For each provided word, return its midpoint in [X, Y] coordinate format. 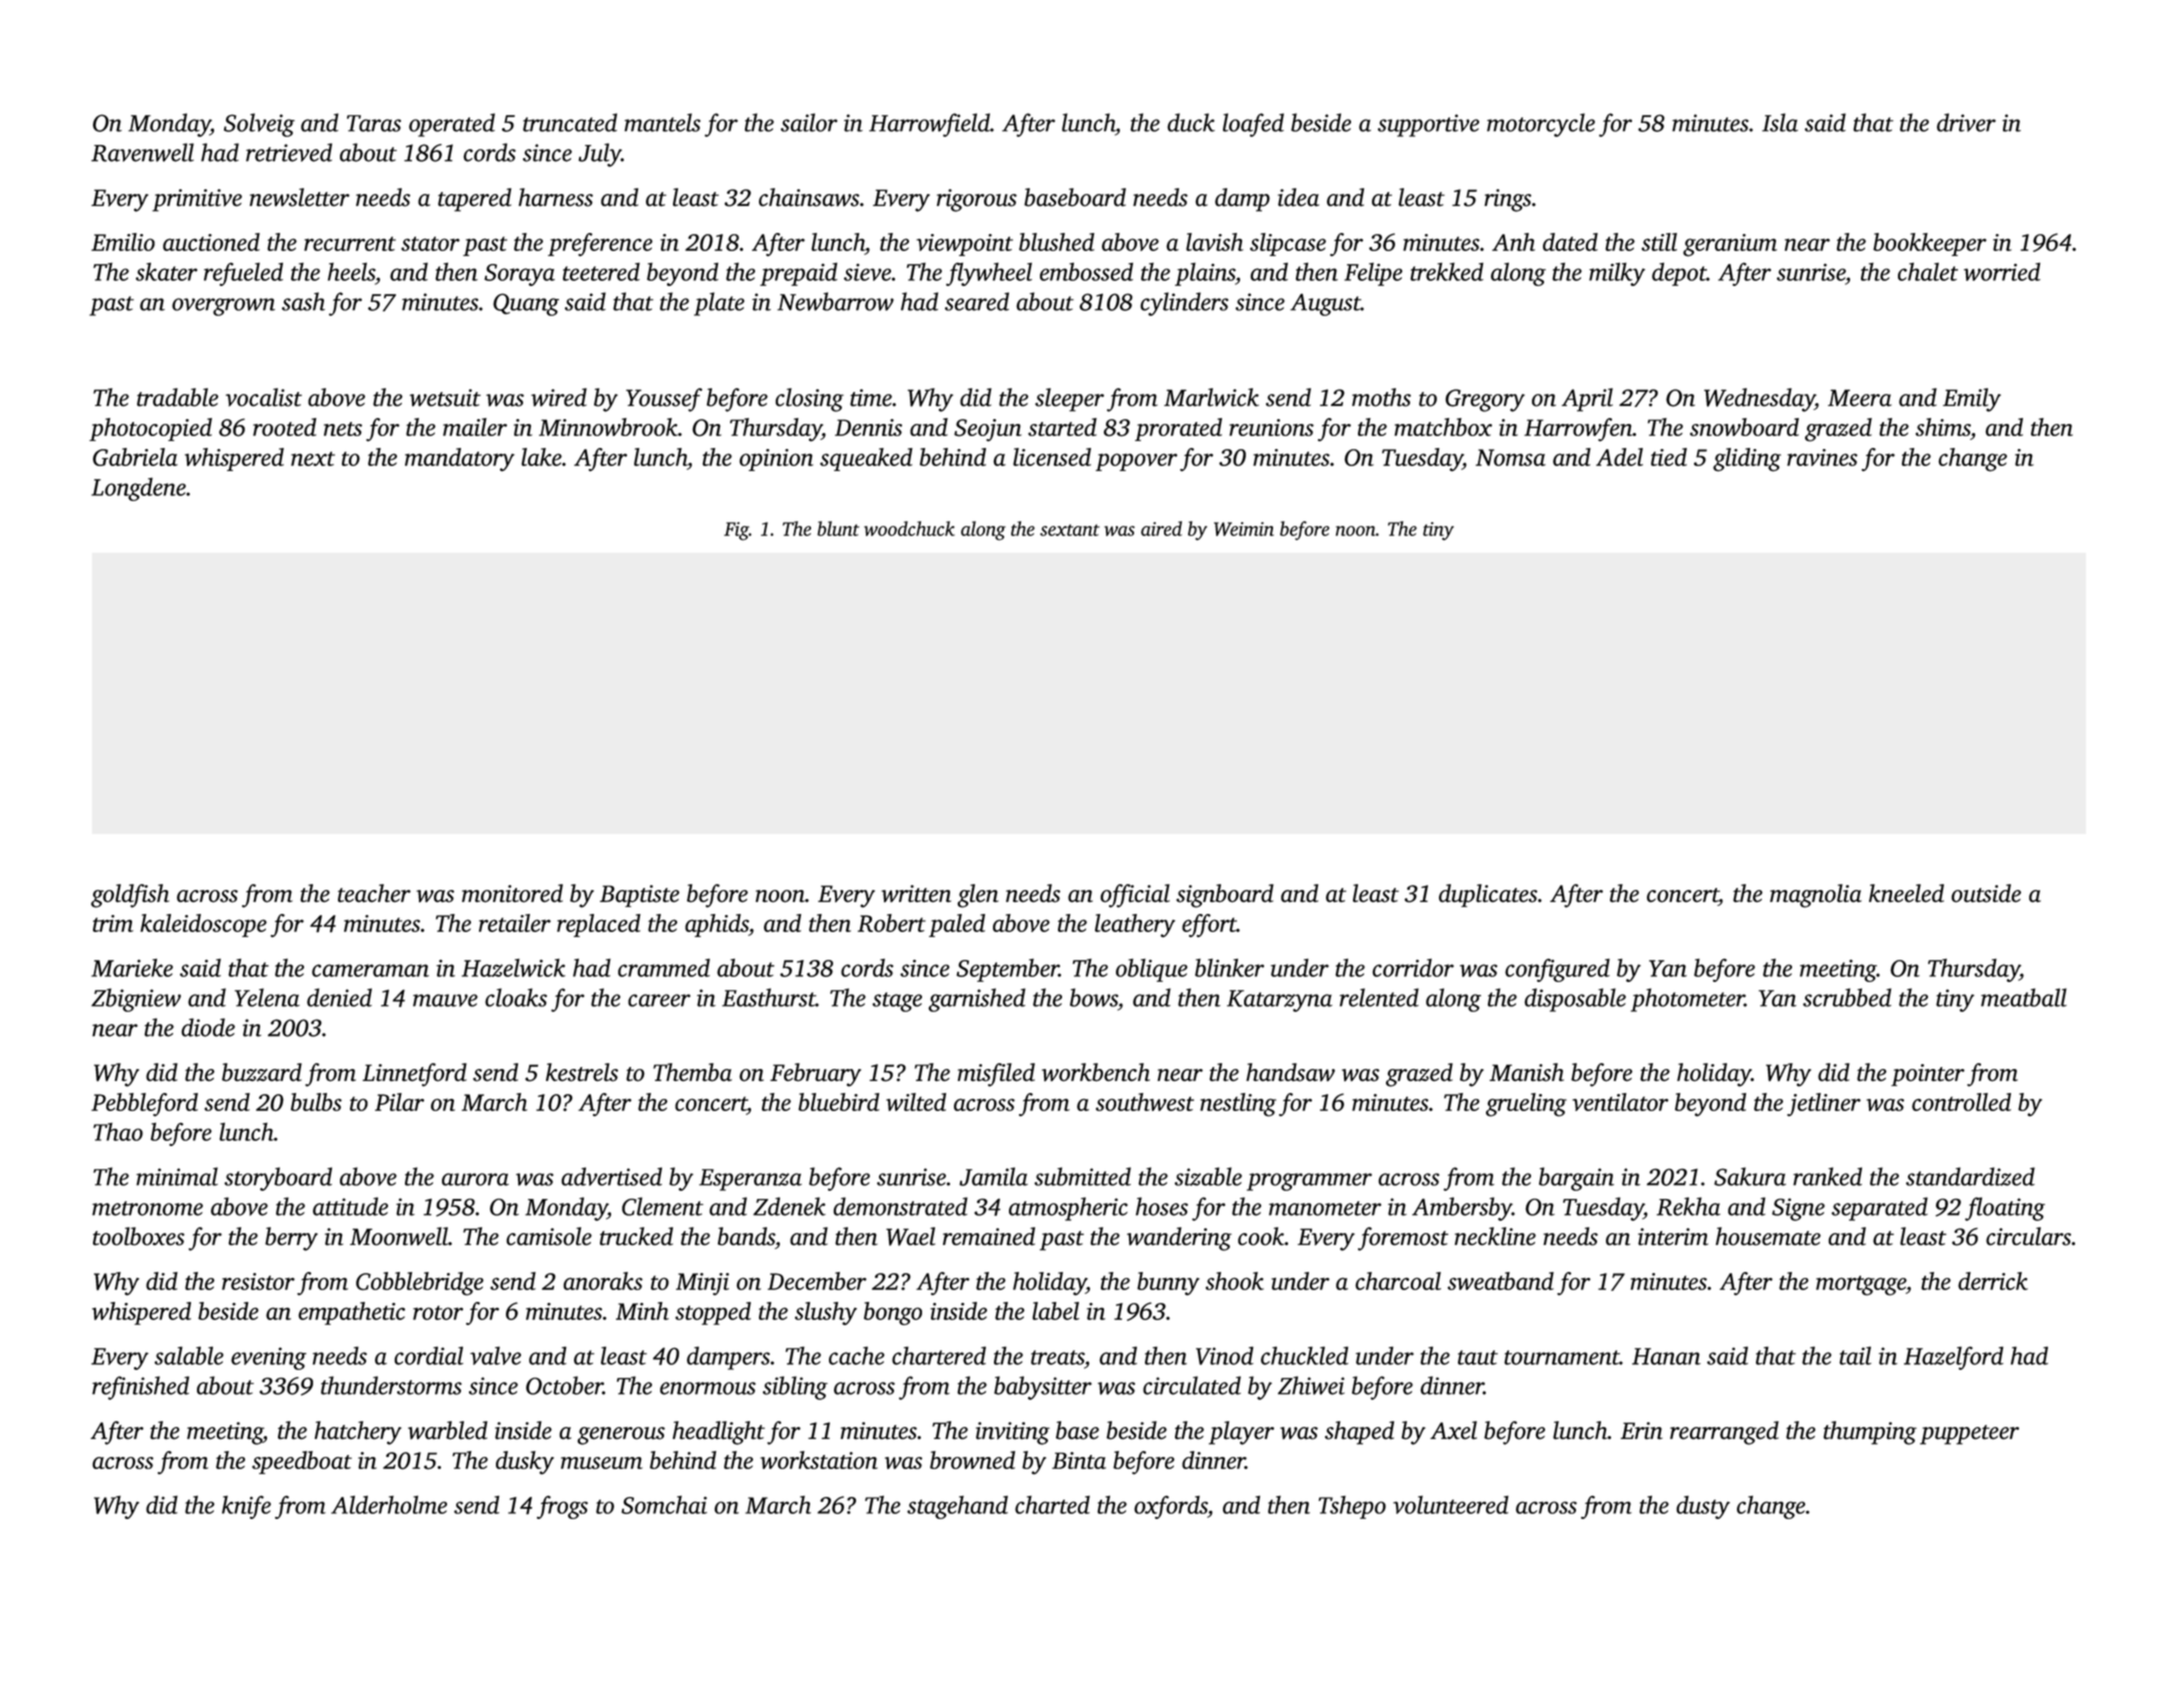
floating [2005, 1209]
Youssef [664, 400]
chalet [1928, 271]
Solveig [259, 125]
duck [1191, 122]
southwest [1145, 1102]
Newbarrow [835, 301]
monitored [512, 893]
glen [978, 896]
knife [246, 1507]
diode [208, 1027]
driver [1966, 122]
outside [1986, 893]
